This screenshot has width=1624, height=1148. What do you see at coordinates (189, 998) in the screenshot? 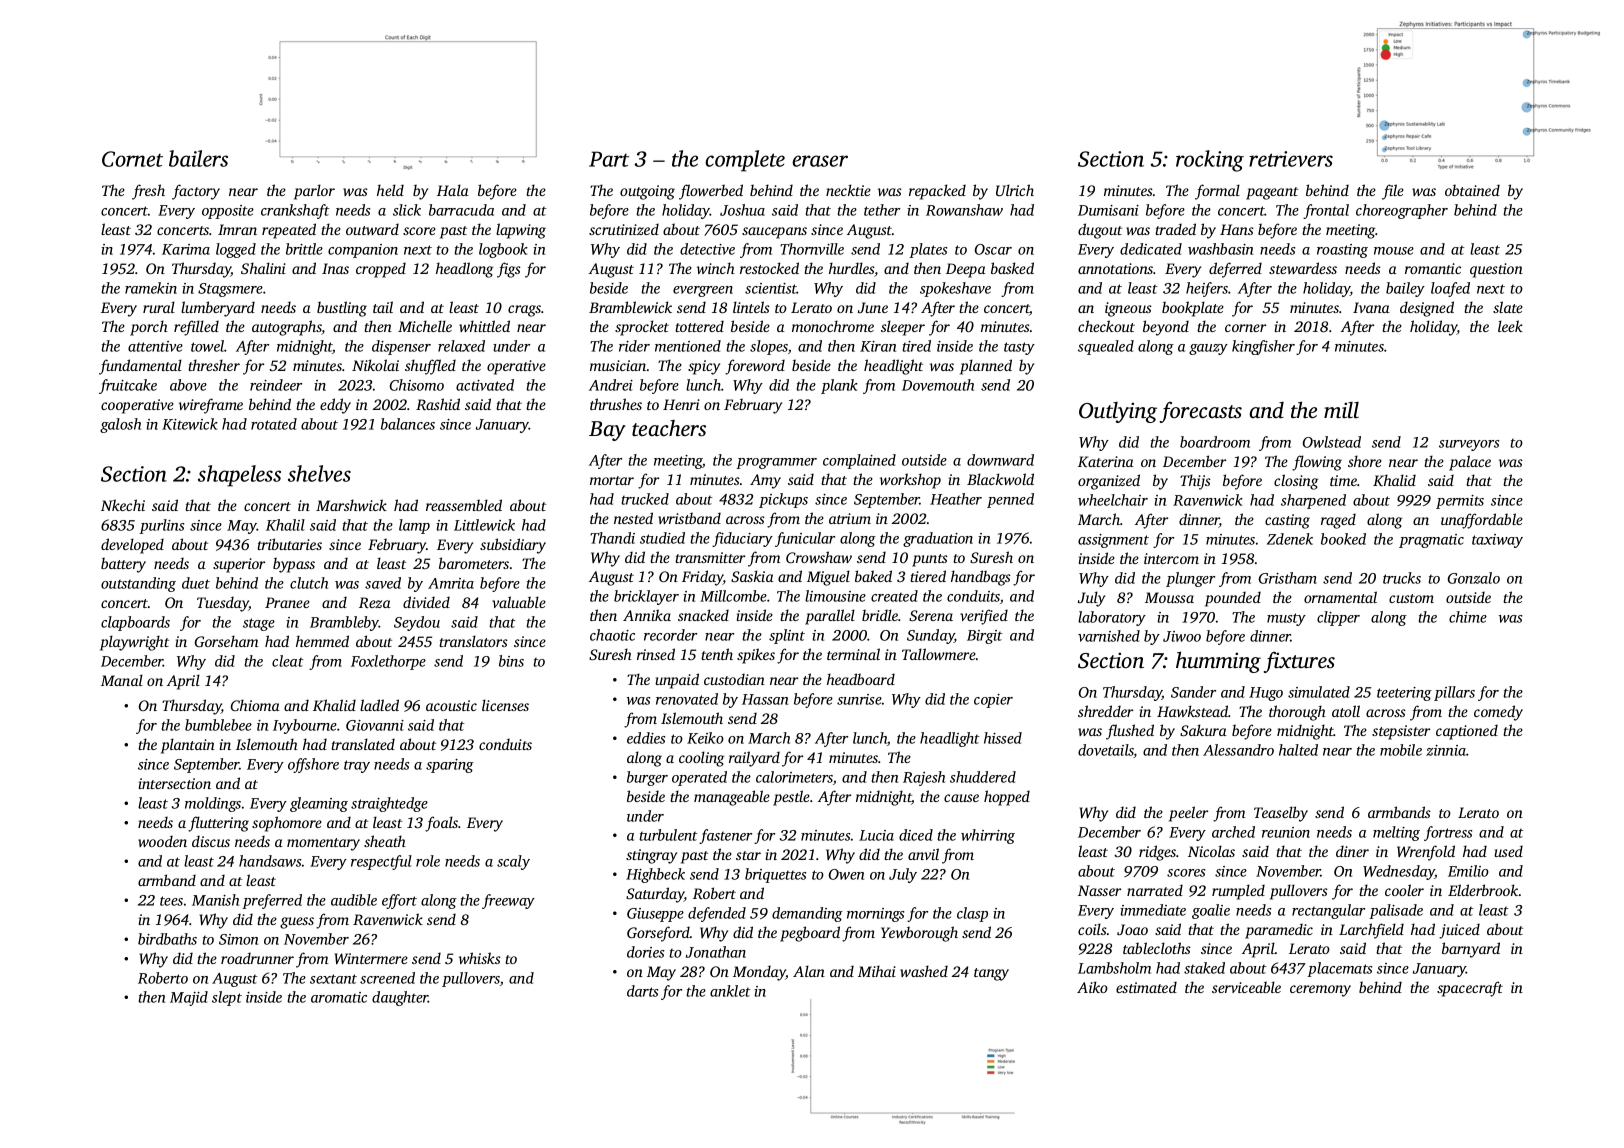
I see `Majid` at bounding box center [189, 998].
